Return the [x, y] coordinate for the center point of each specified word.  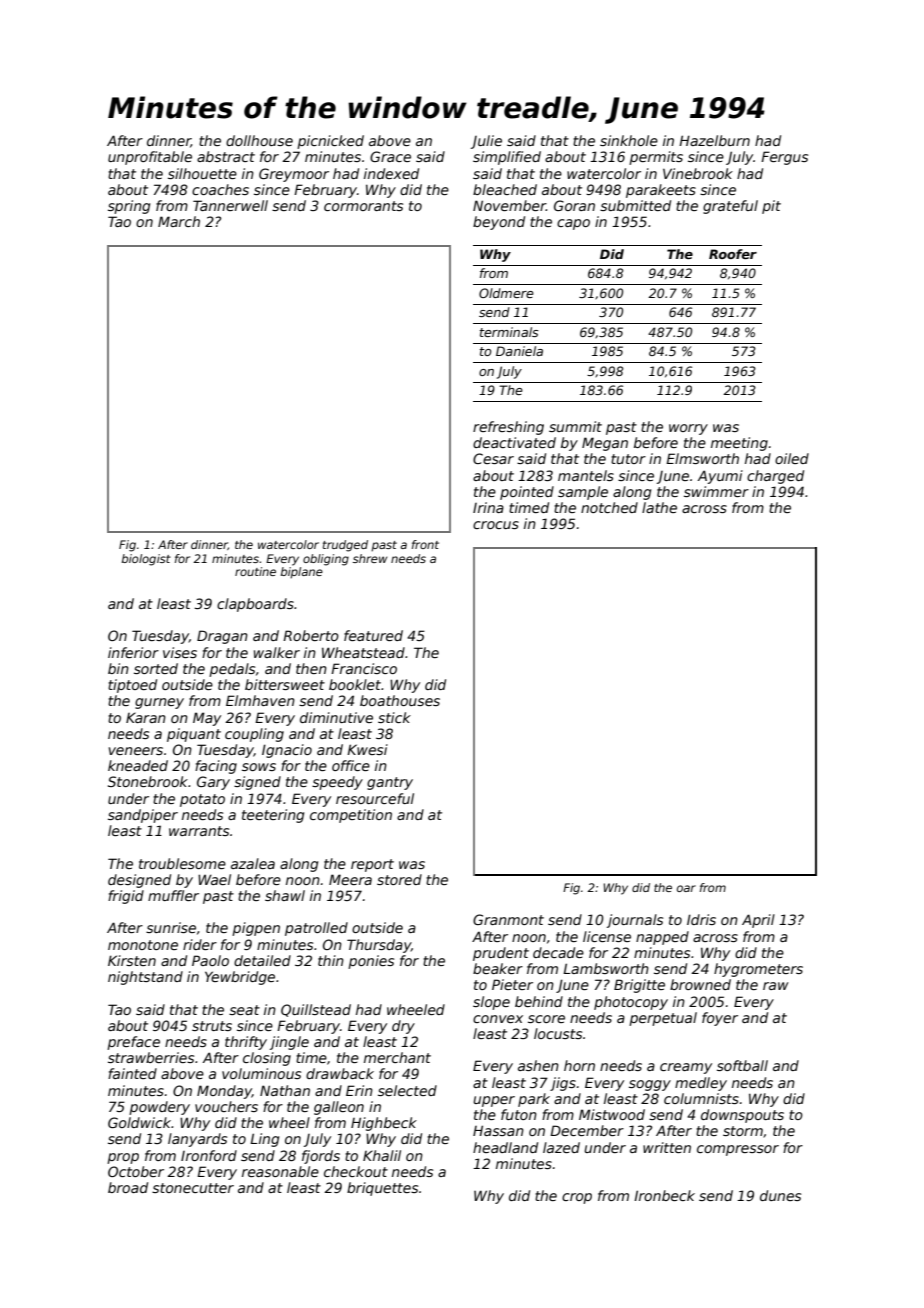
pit [771, 207]
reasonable [280, 1171]
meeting [739, 444]
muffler [173, 895]
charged [775, 477]
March [179, 221]
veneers [136, 751]
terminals [509, 332]
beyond [499, 223]
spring [129, 207]
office [351, 765]
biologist [146, 560]
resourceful [375, 798]
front [425, 544]
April [758, 921]
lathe [659, 507]
